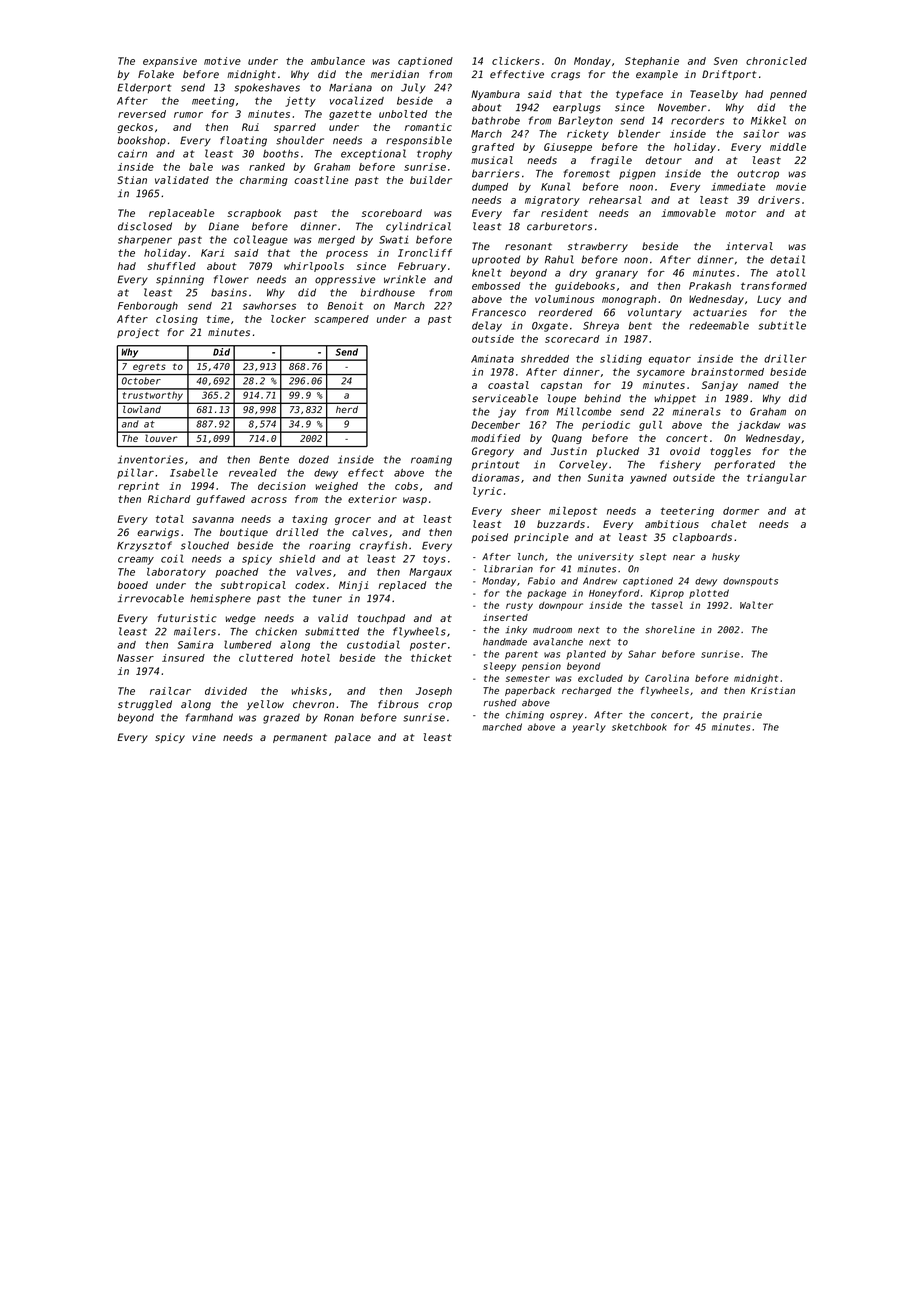 This page has width=924, height=1308. I want to click on Nasser, so click(135, 658).
